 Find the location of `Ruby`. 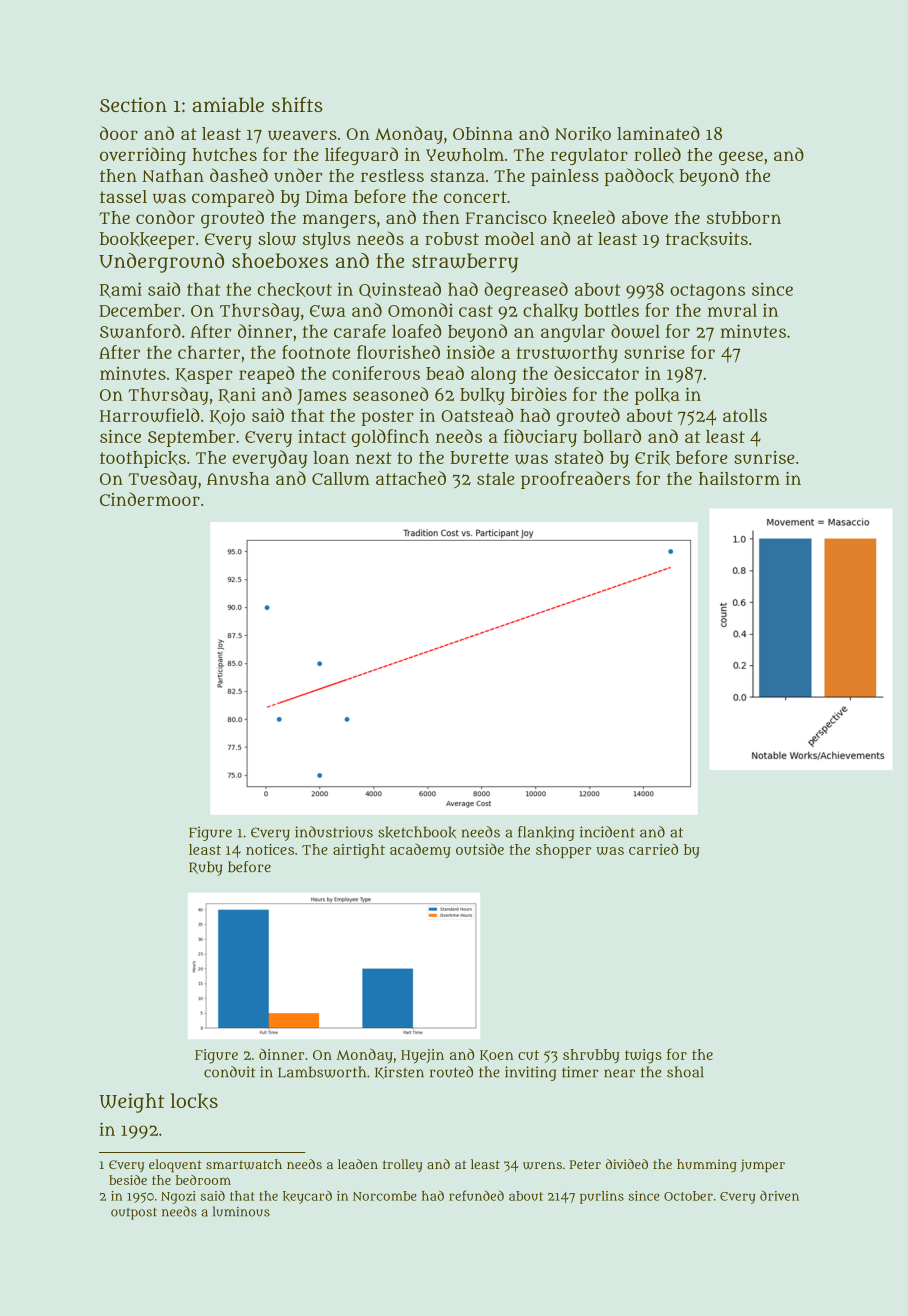

Ruby is located at coordinates (205, 868).
